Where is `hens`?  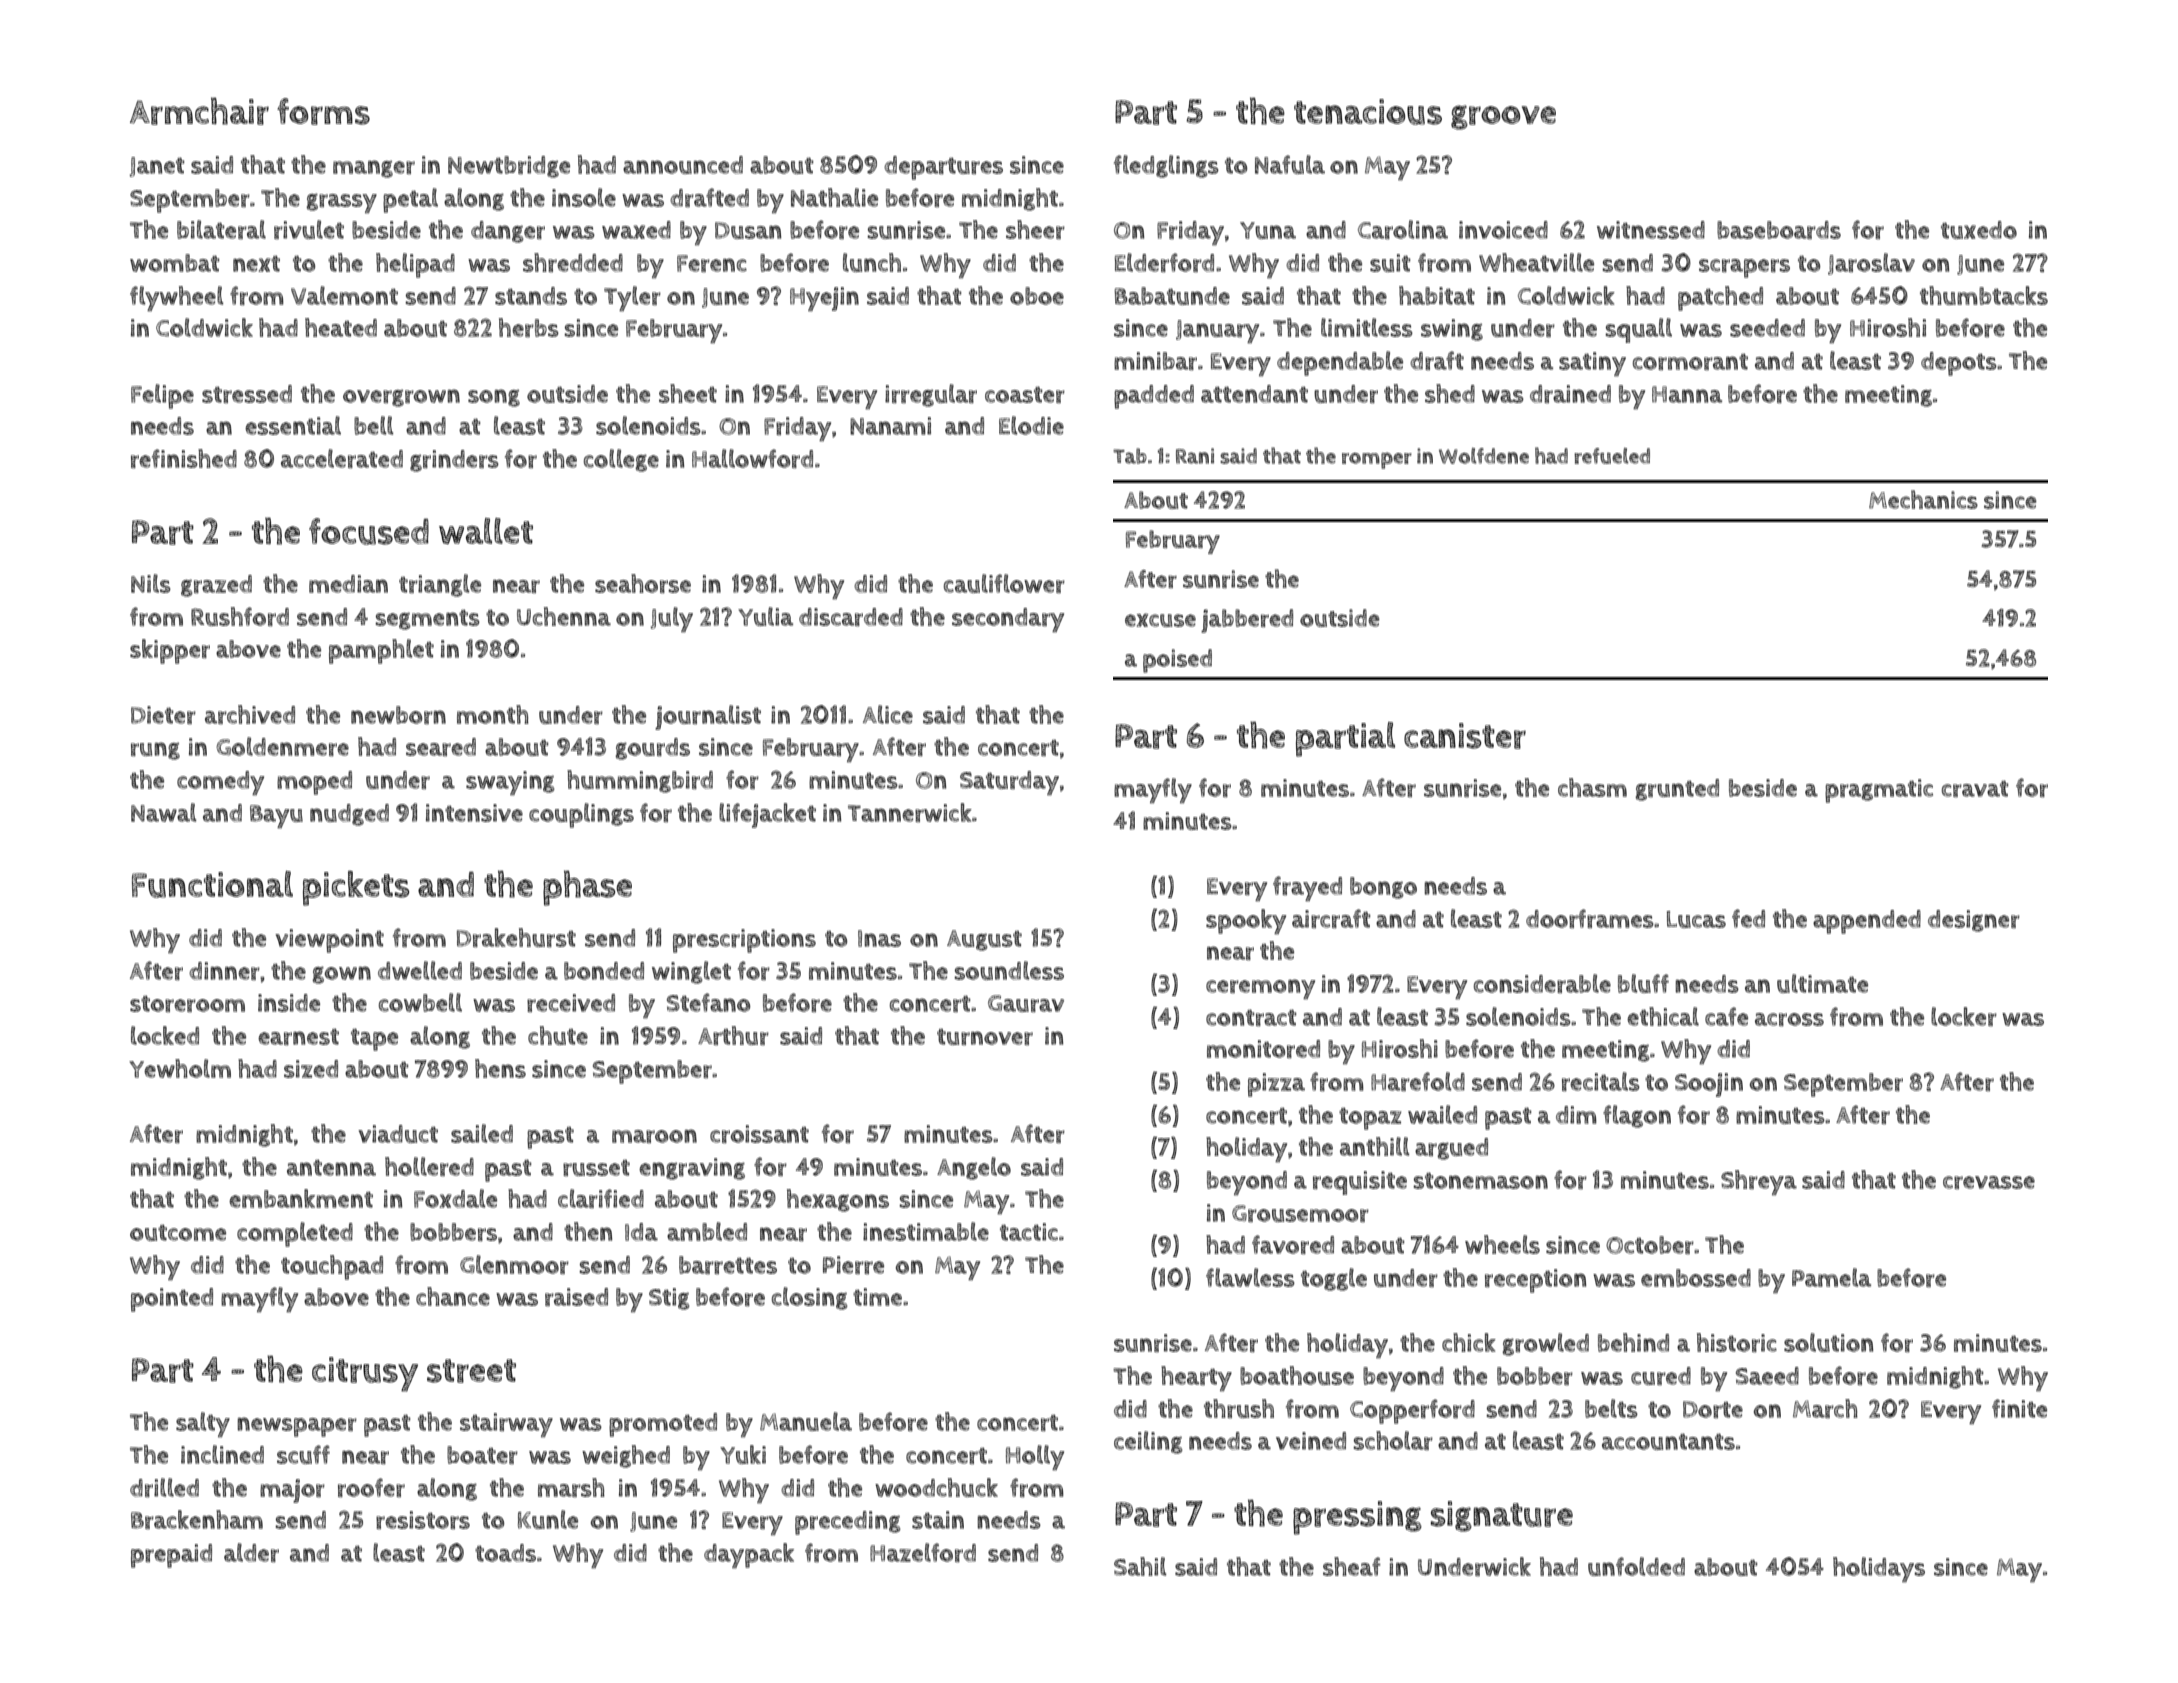 hens is located at coordinates (500, 1068).
